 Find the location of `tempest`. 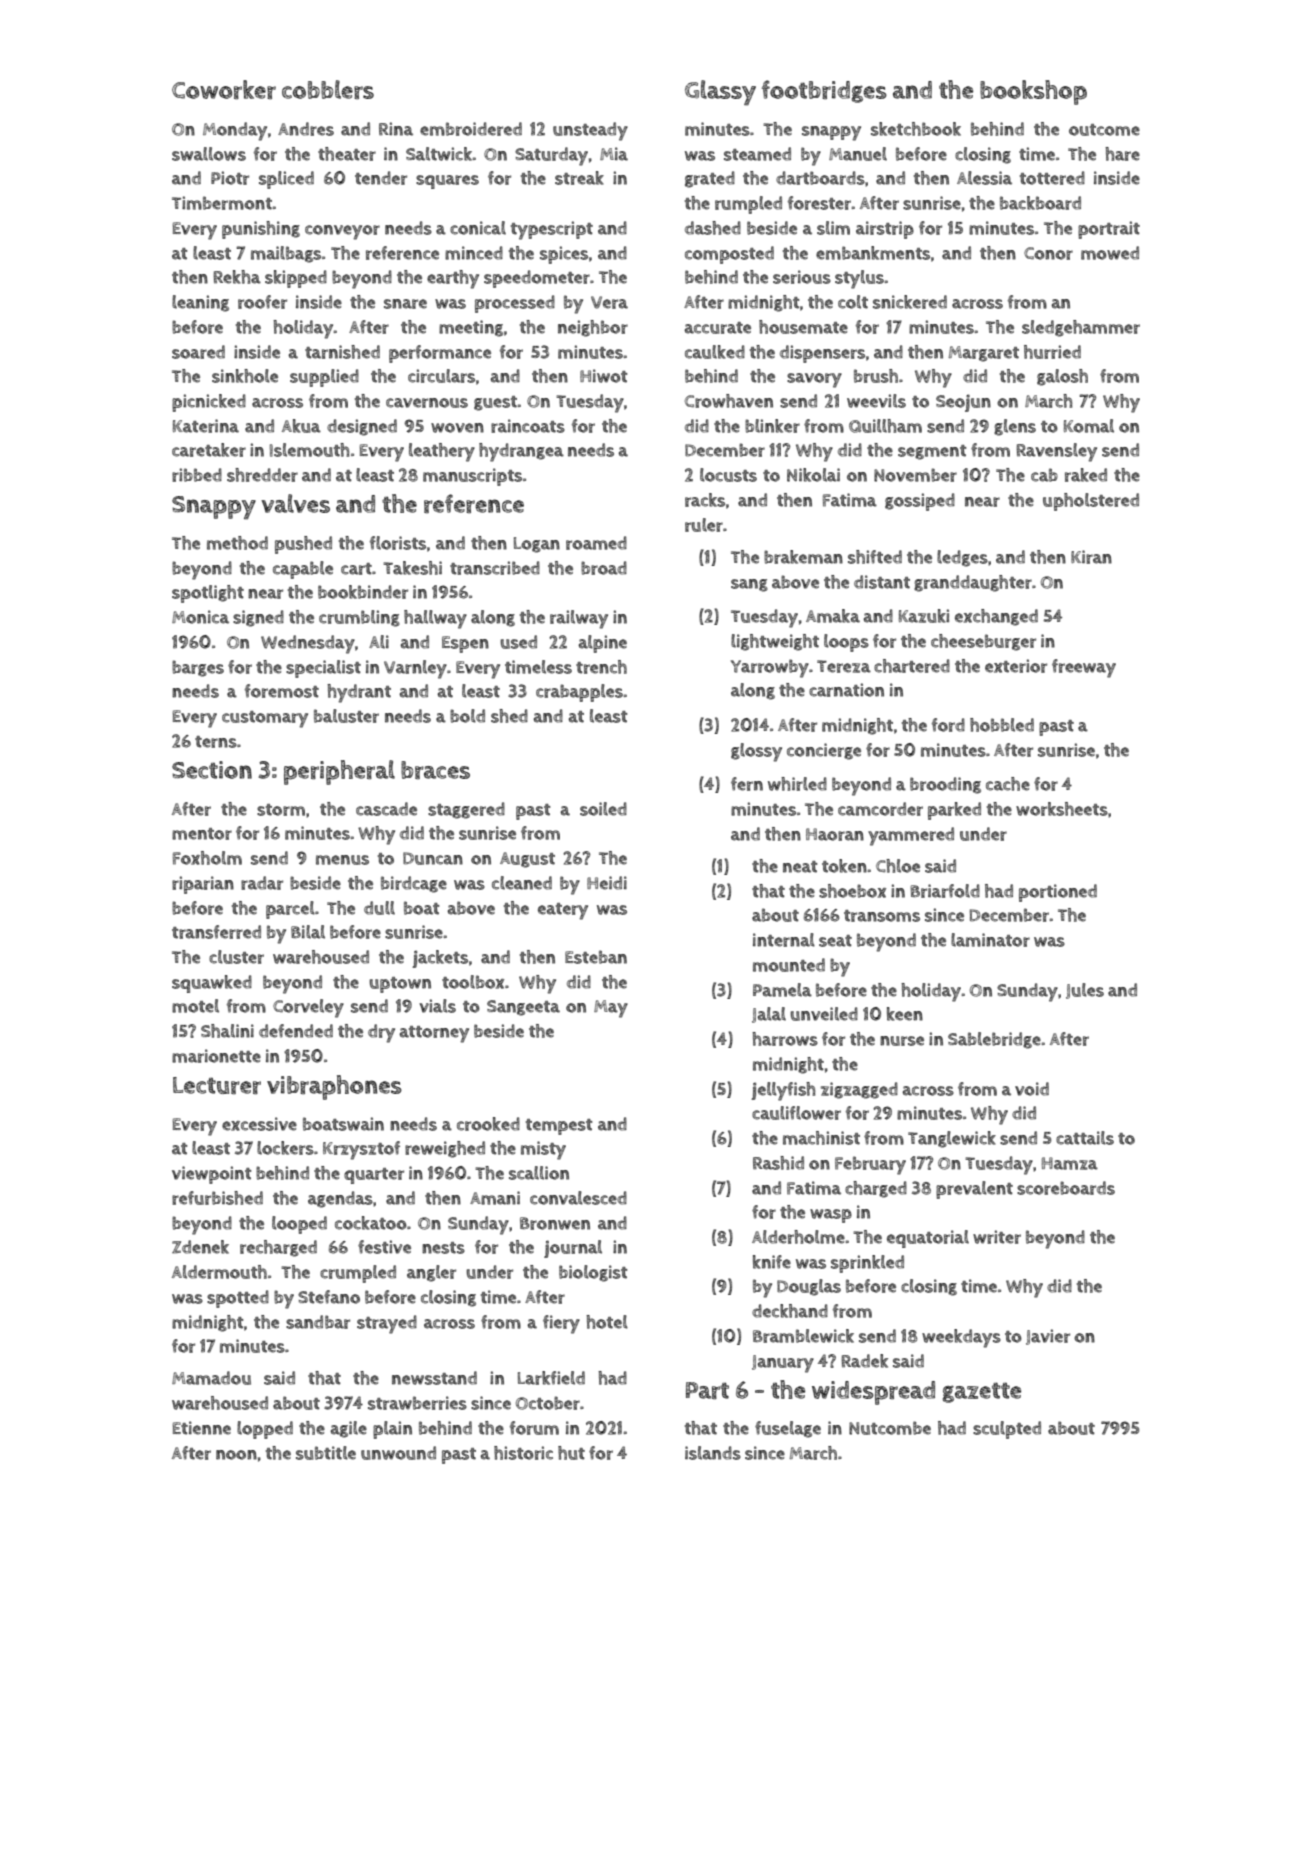

tempest is located at coordinates (559, 1127).
